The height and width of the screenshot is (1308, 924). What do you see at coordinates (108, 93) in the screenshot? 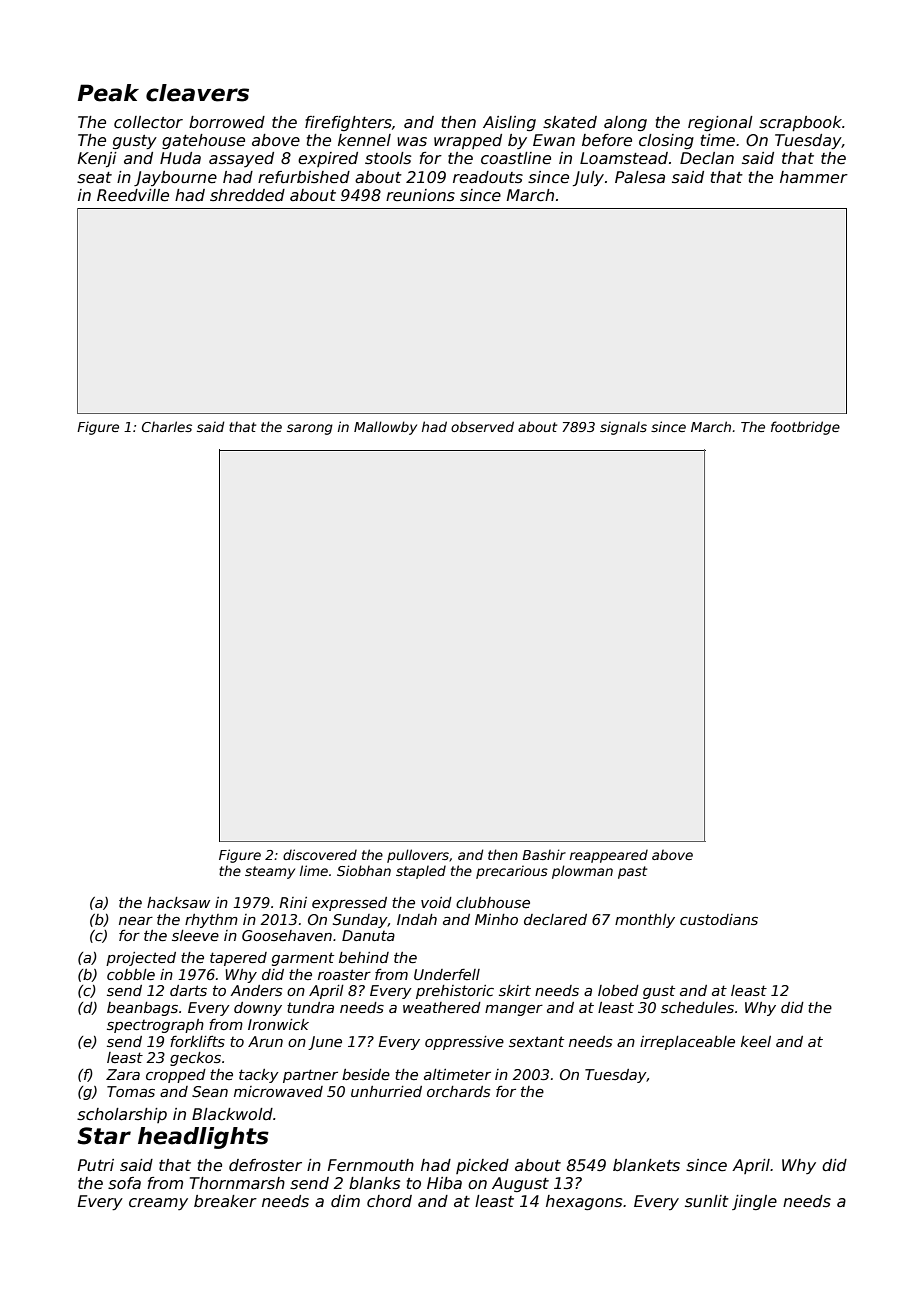
I see `Peak` at bounding box center [108, 93].
